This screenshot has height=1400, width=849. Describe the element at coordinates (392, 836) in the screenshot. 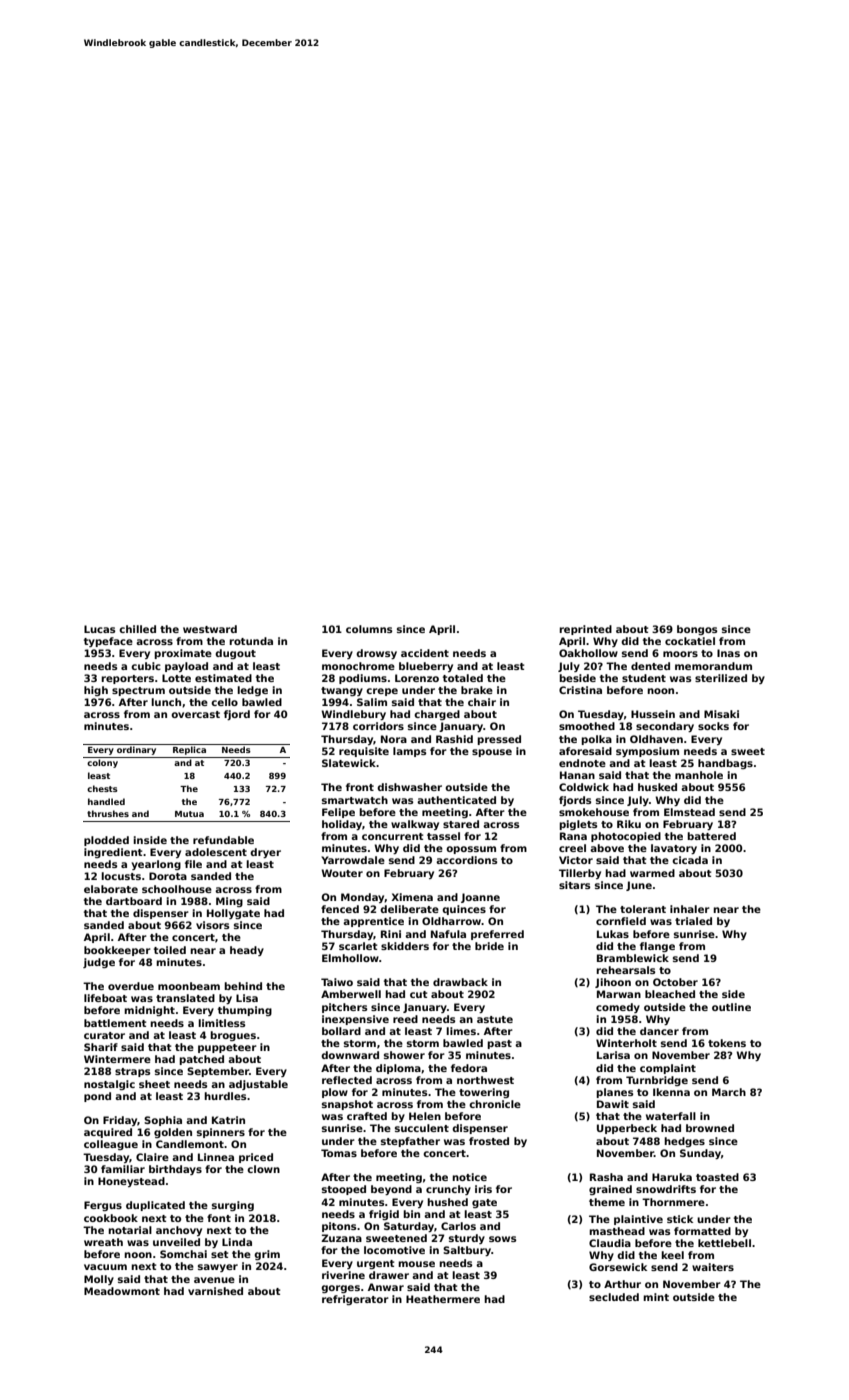

I see `concurrent` at that location.
